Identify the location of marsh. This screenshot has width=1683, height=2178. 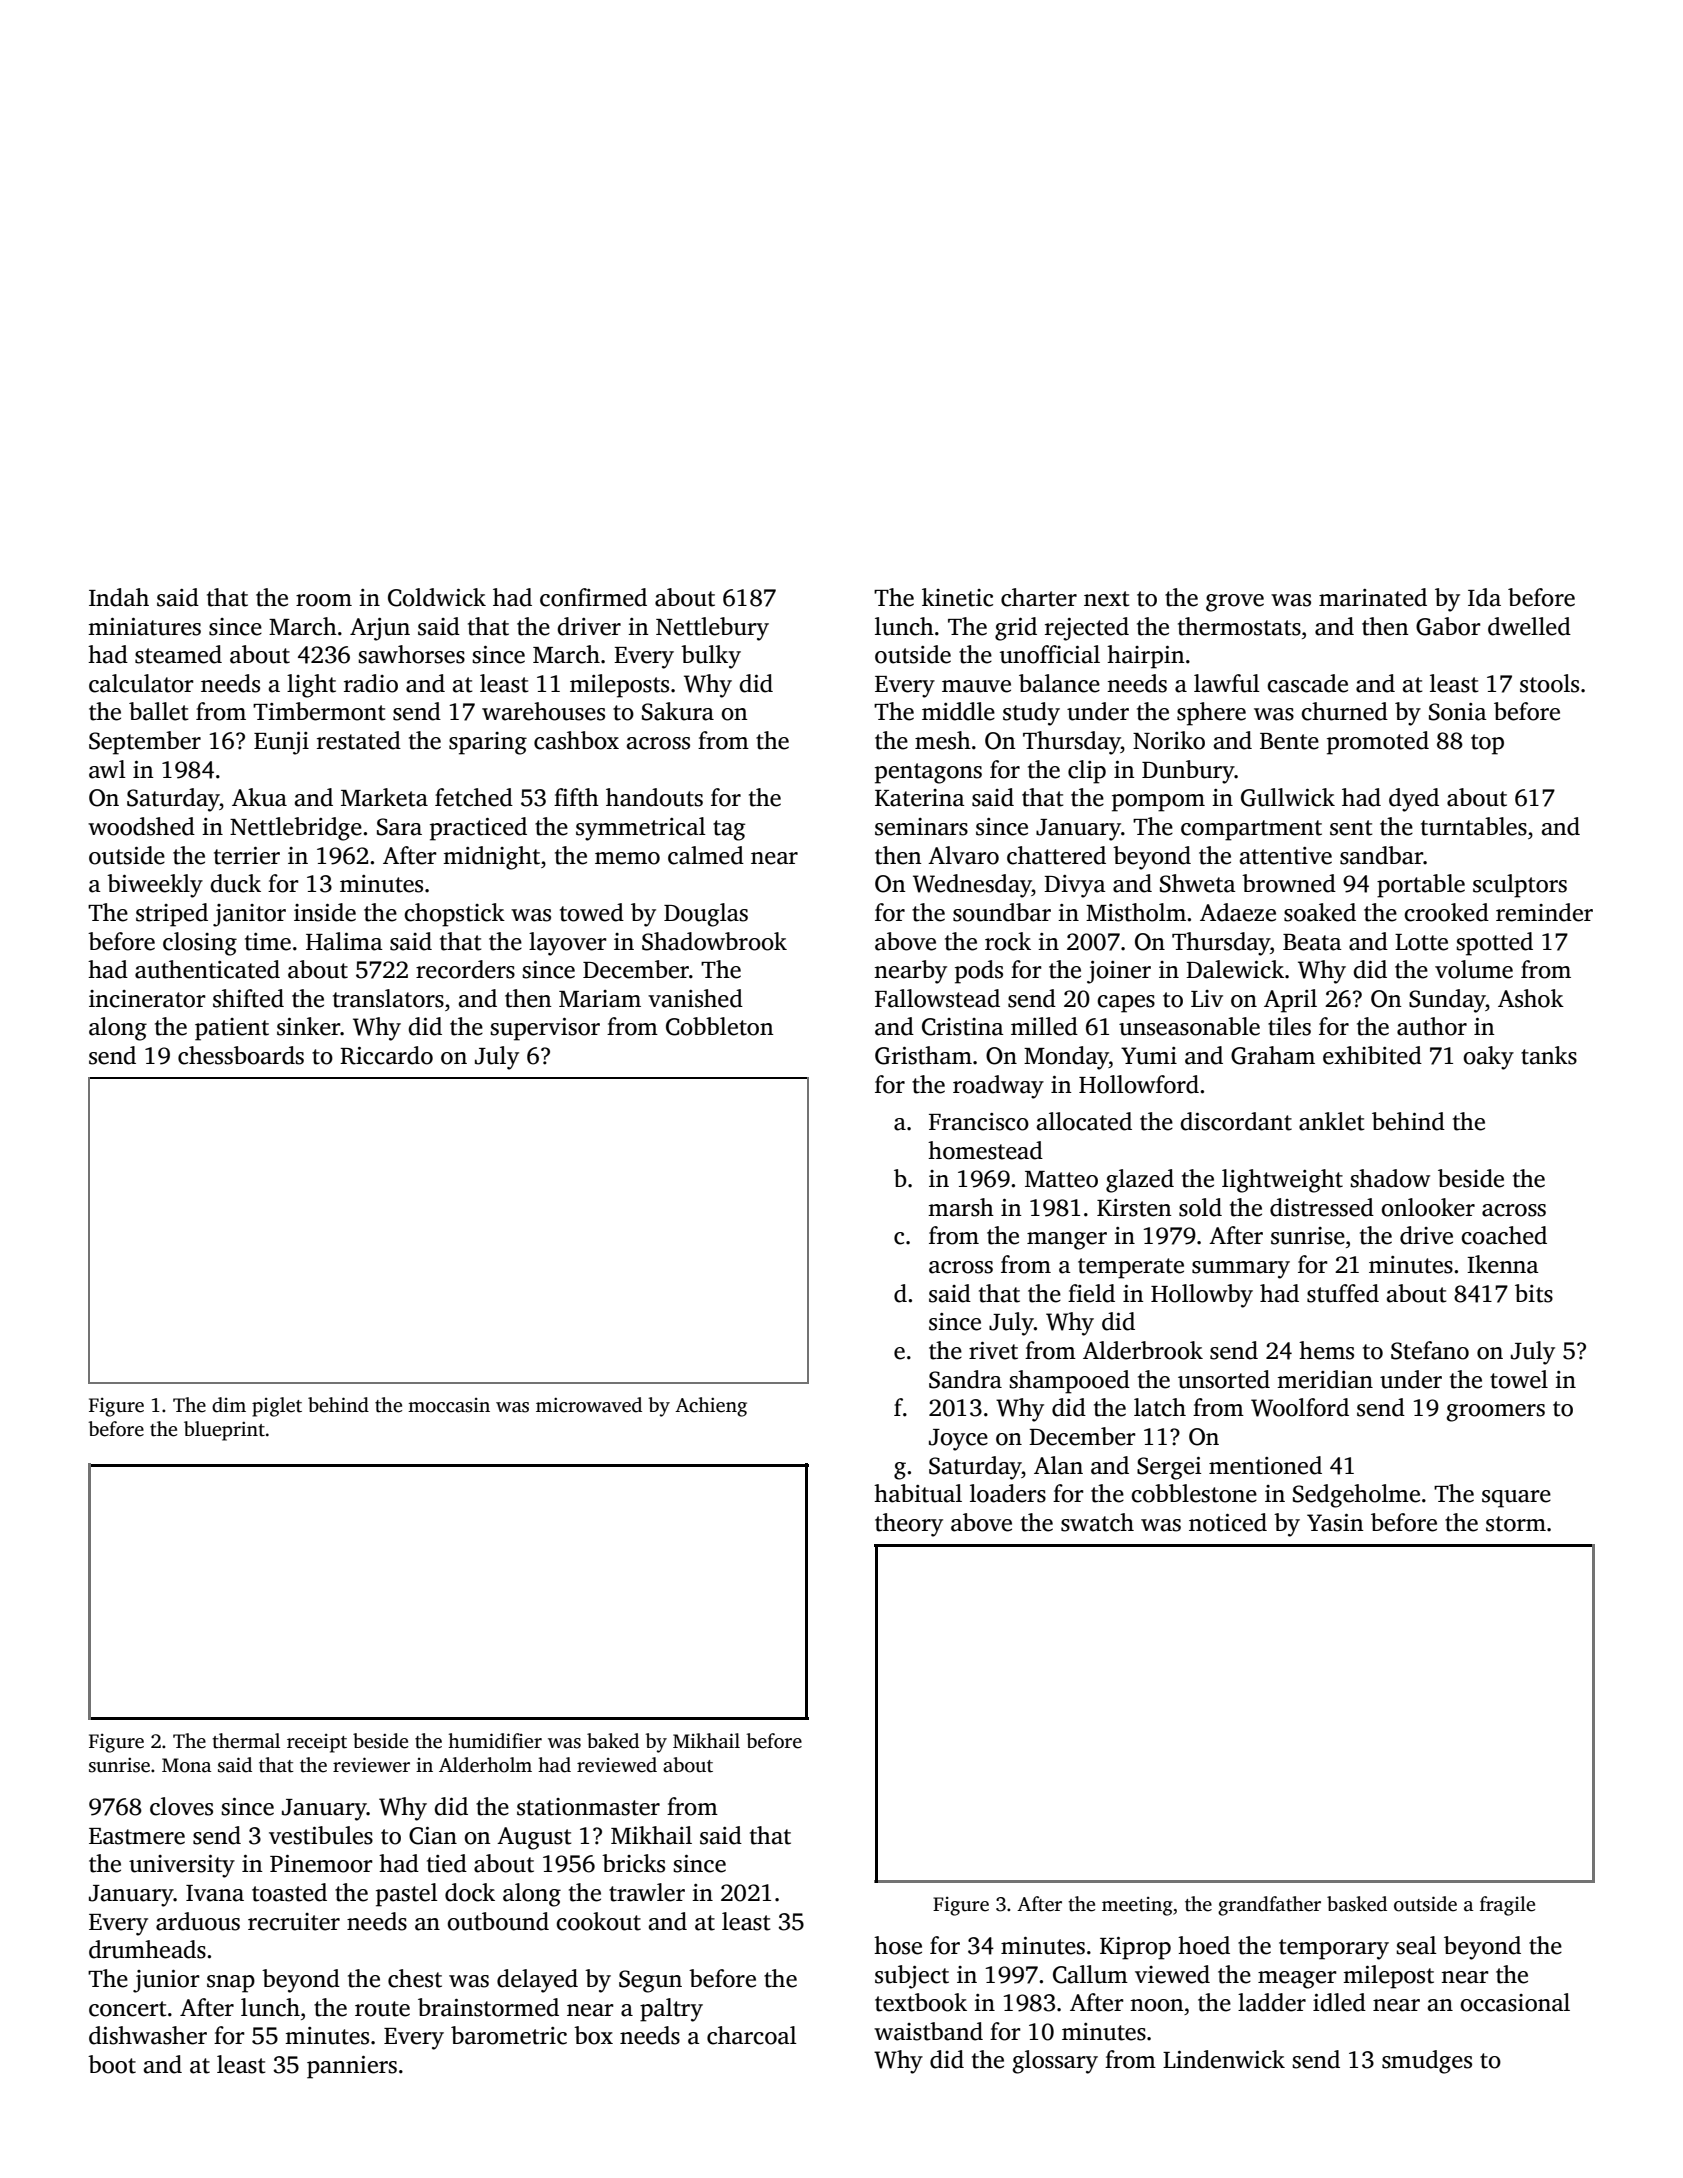
(961, 1207).
